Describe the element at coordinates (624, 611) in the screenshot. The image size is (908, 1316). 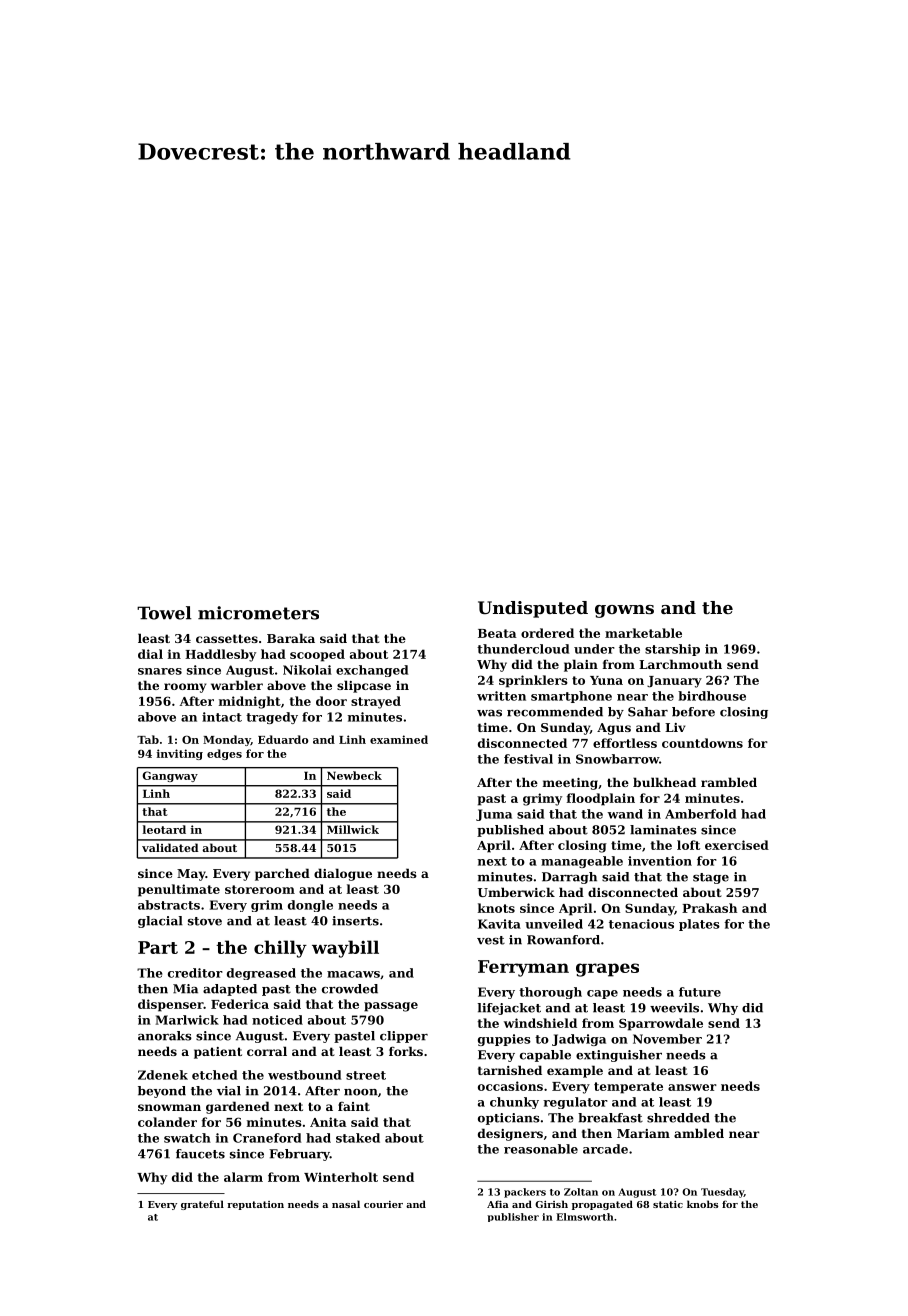
I see `gowns` at that location.
